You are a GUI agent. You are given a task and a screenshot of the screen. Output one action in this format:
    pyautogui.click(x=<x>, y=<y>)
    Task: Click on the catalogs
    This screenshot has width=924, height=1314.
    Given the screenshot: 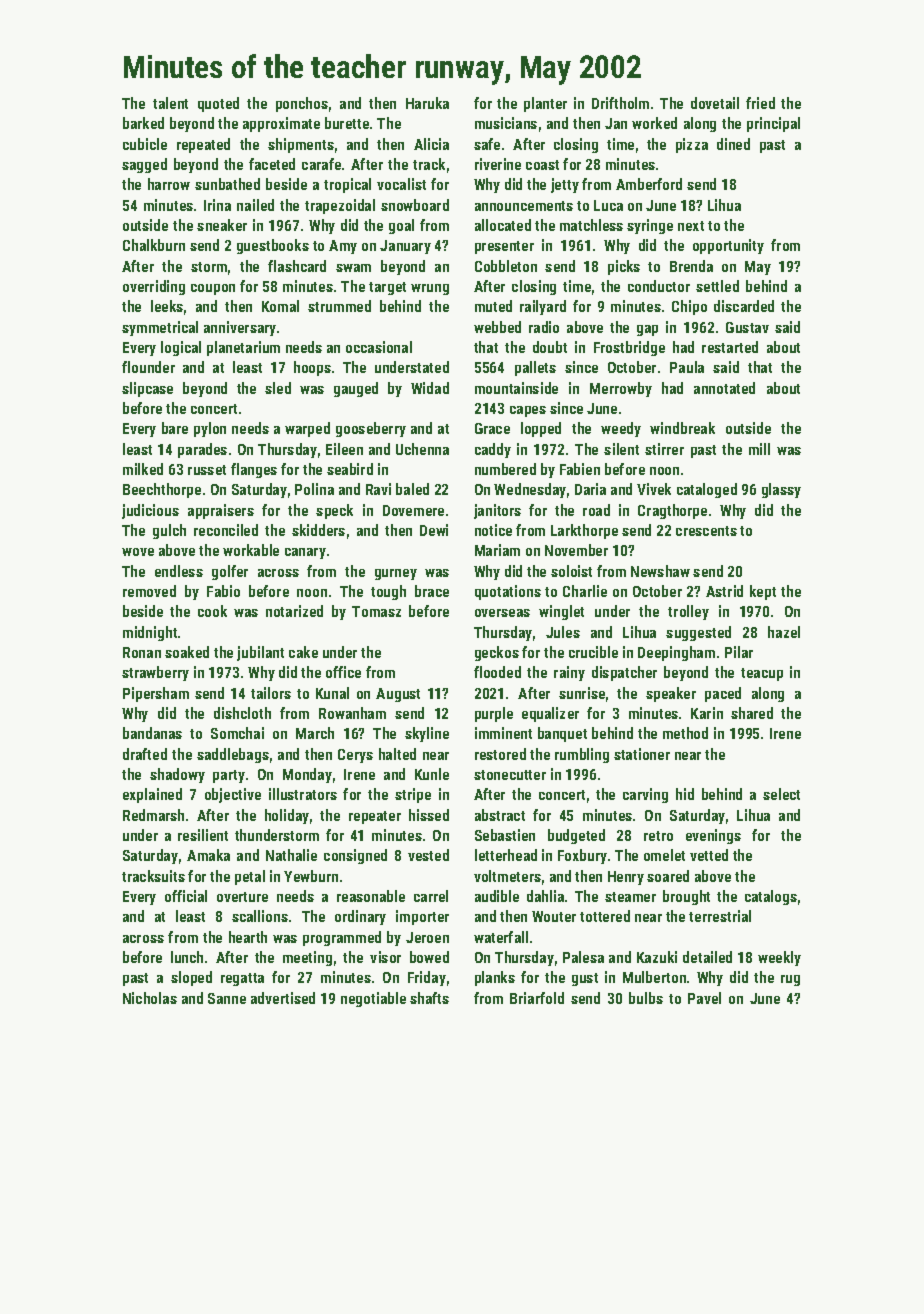 What is the action you would take?
    pyautogui.click(x=771, y=897)
